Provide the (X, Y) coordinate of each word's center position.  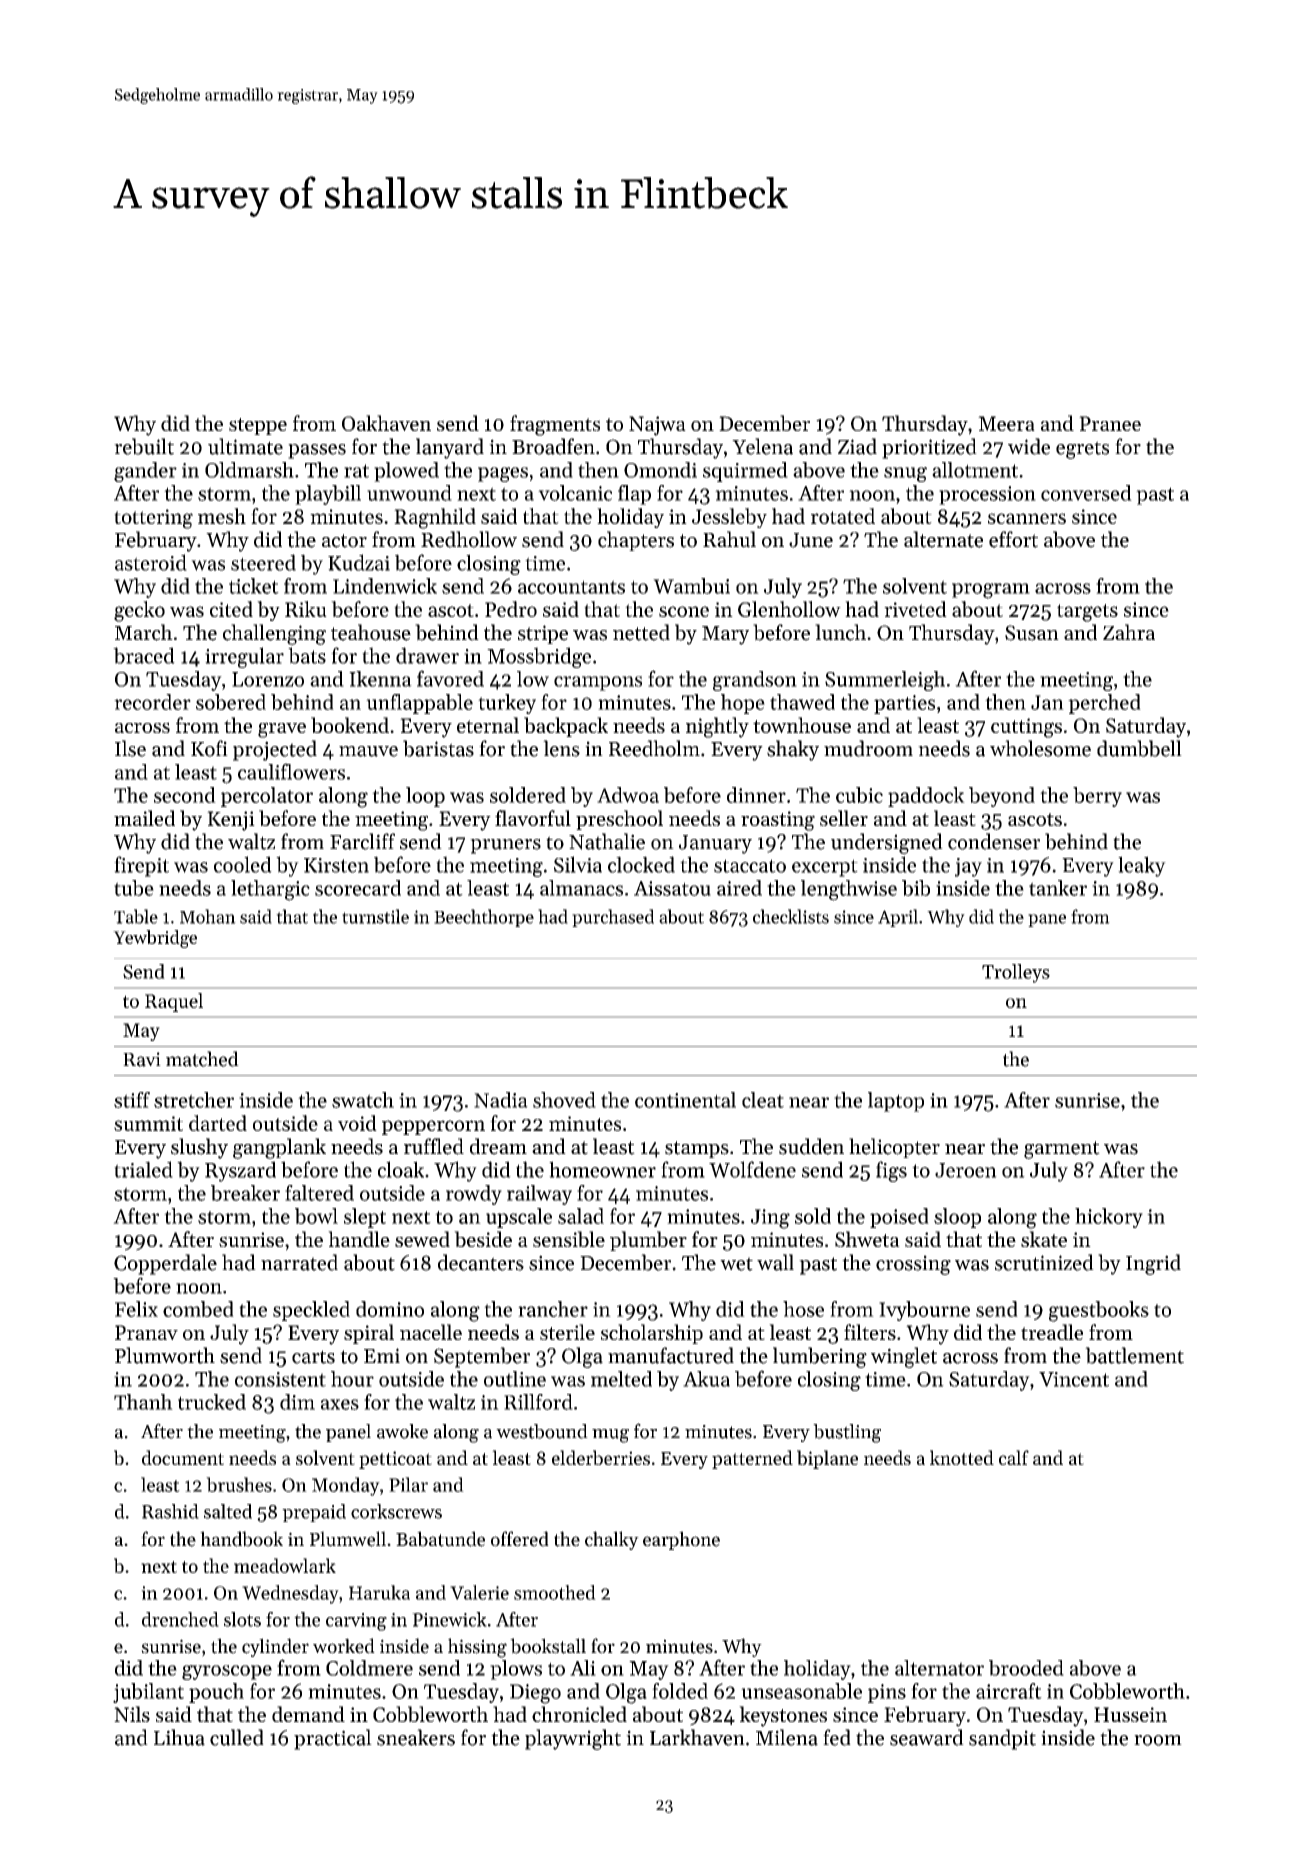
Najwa (657, 426)
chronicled (579, 1714)
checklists (791, 916)
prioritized (929, 448)
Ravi (142, 1059)
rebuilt (144, 446)
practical (333, 1739)
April (898, 918)
